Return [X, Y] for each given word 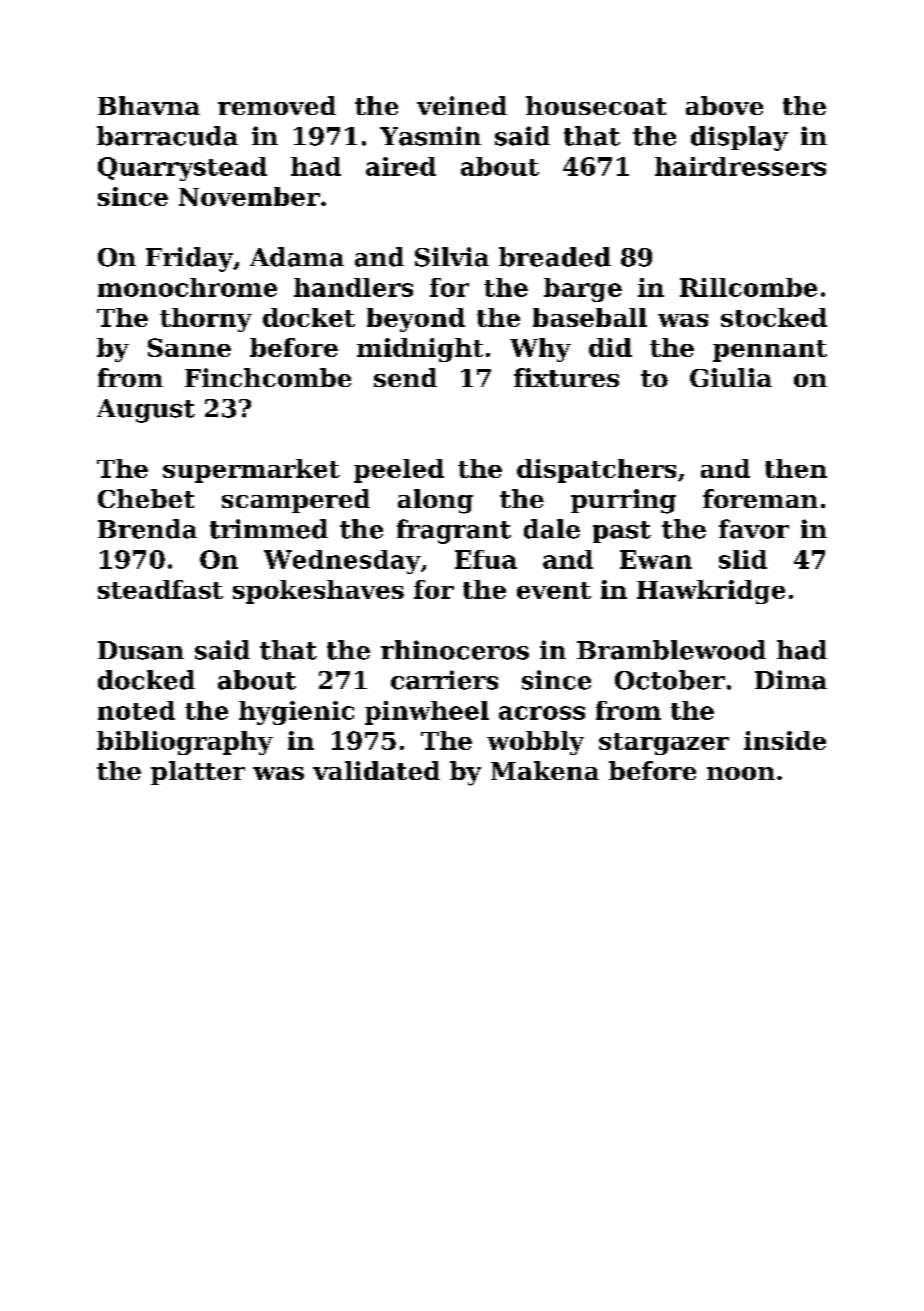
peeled [399, 471]
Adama [297, 257]
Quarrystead [182, 169]
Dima [791, 680]
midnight [420, 350]
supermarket [251, 471]
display [739, 138]
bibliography [185, 743]
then [796, 468]
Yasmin [430, 136]
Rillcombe [748, 287]
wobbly [535, 743]
